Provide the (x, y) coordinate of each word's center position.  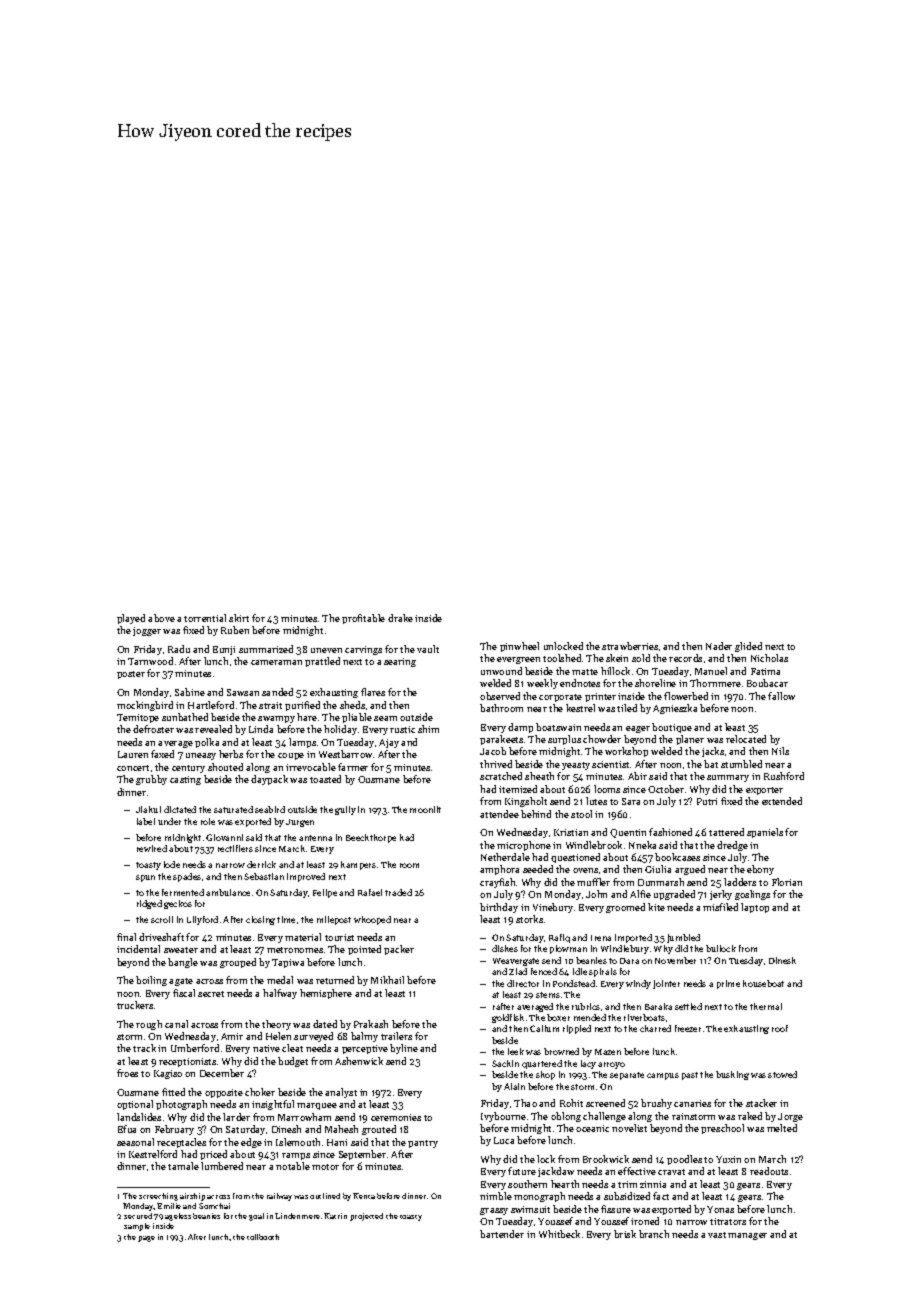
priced (213, 1155)
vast (717, 1235)
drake (400, 618)
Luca (504, 1140)
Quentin (628, 833)
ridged (149, 904)
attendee (499, 814)
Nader (719, 646)
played (131, 619)
